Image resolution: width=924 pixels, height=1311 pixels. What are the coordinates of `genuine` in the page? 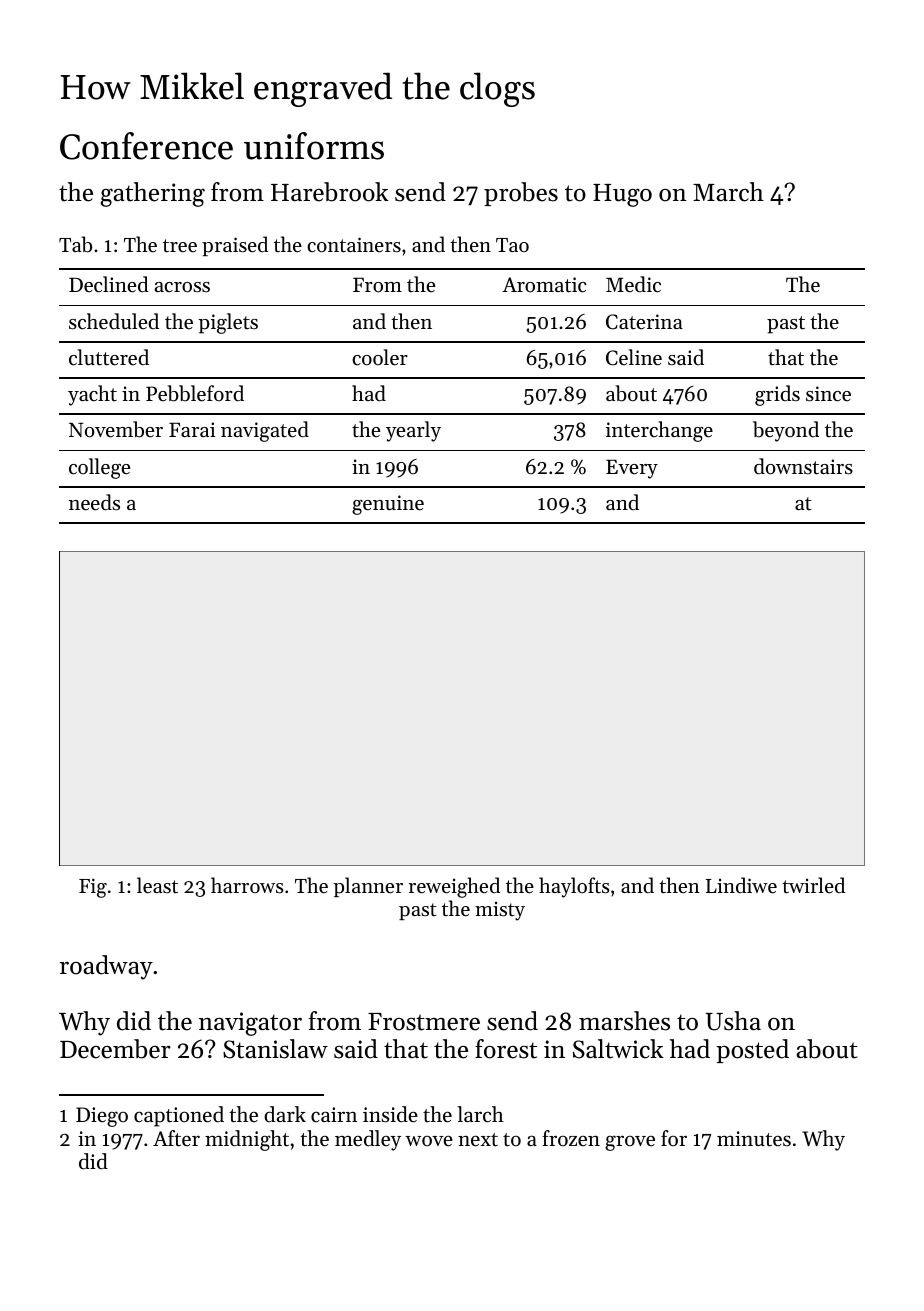 It's located at (388, 505).
